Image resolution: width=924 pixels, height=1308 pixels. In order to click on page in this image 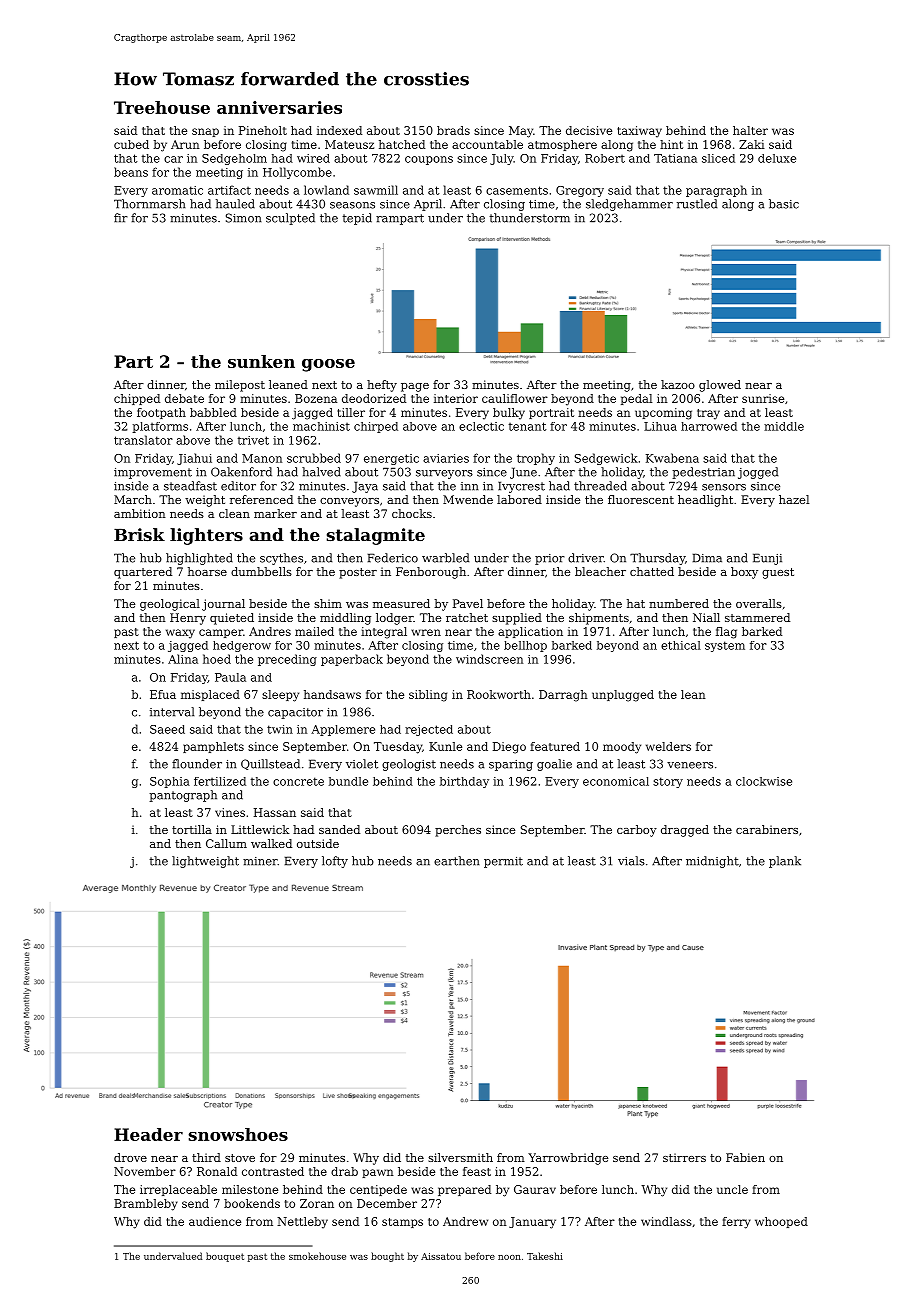, I will do `click(415, 387)`.
